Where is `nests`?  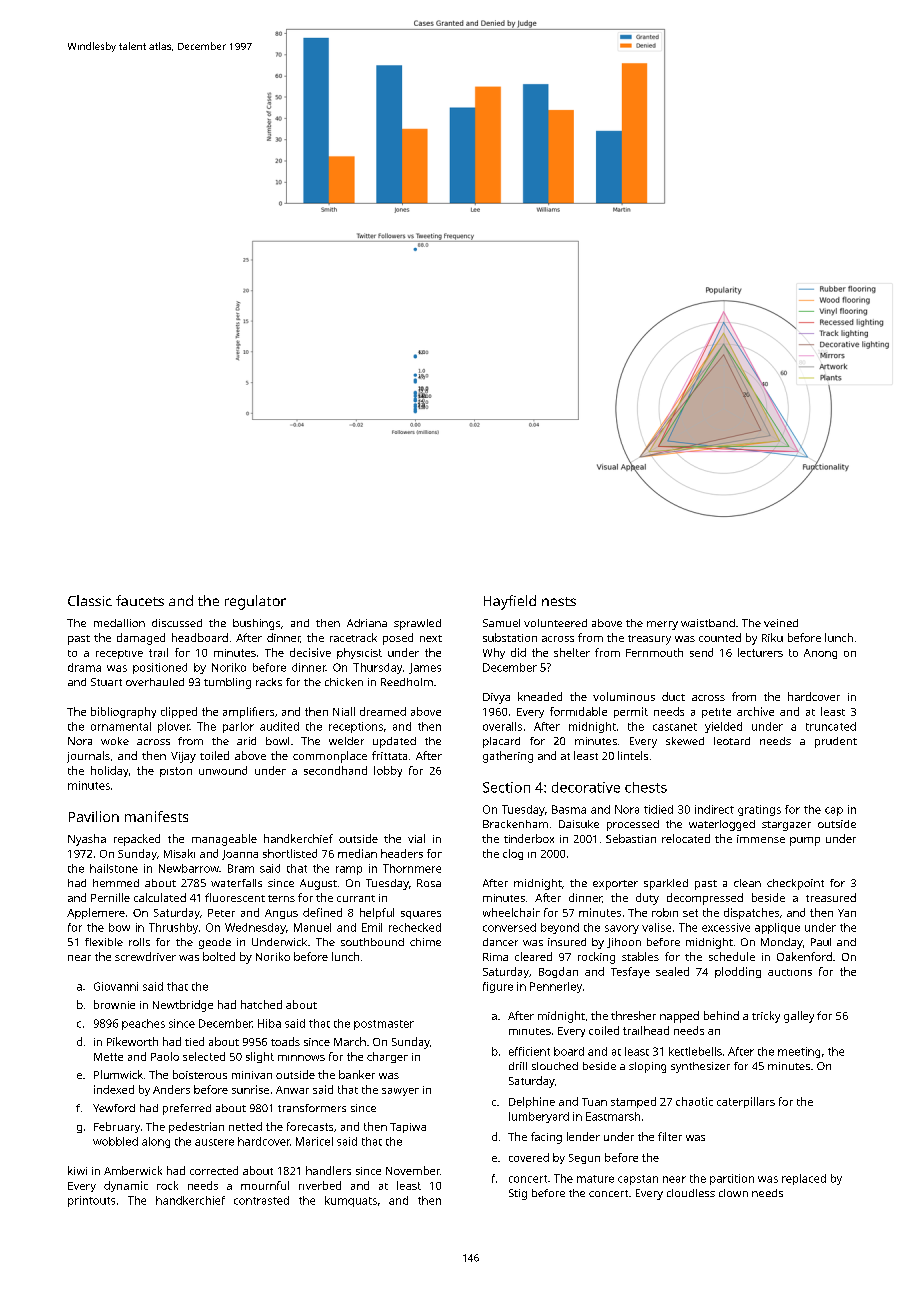
nests is located at coordinates (559, 601).
